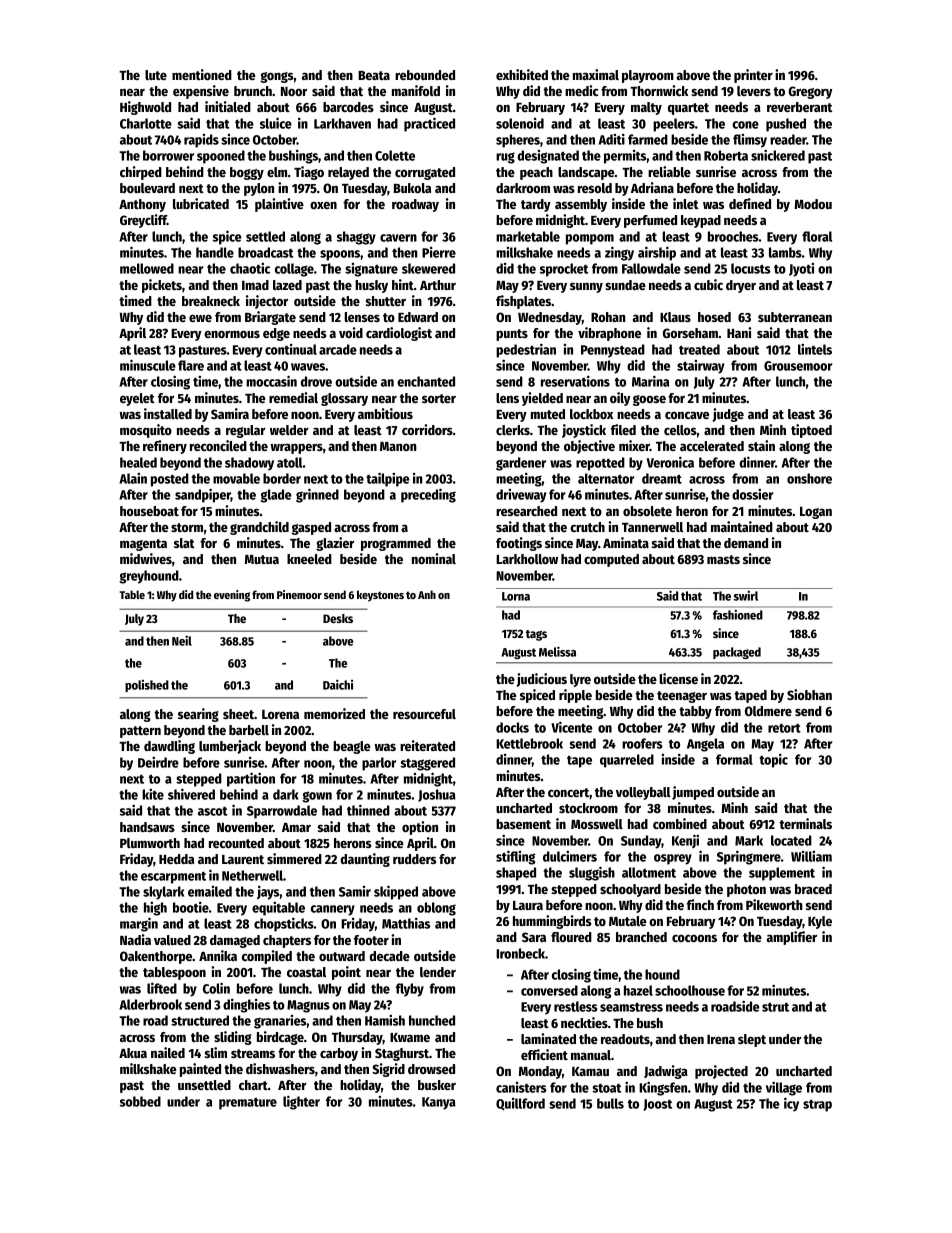 This screenshot has height=1233, width=952. Describe the element at coordinates (140, 1101) in the screenshot. I see `sobbed` at that location.
